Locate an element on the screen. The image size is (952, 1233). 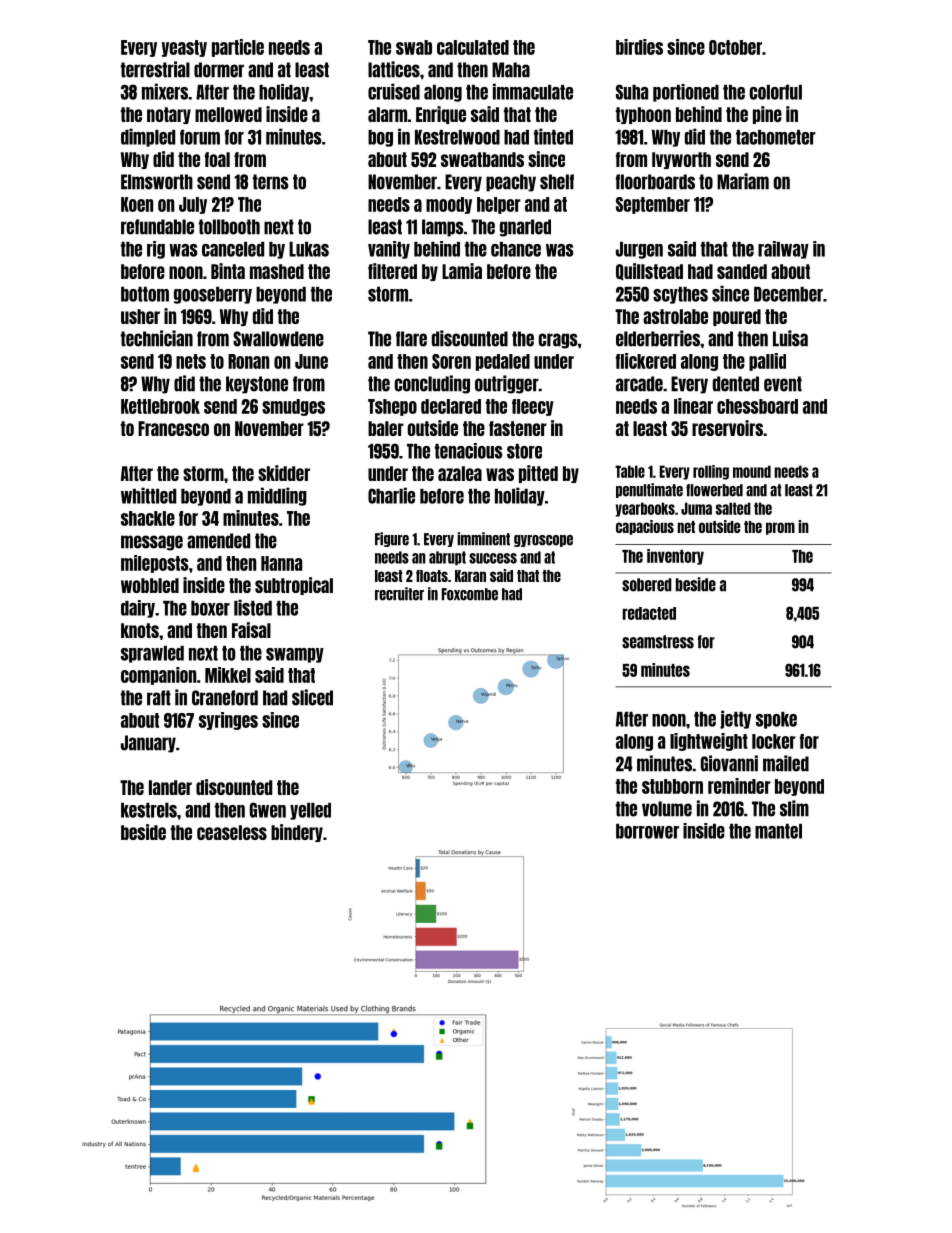
sliced is located at coordinates (312, 697).
